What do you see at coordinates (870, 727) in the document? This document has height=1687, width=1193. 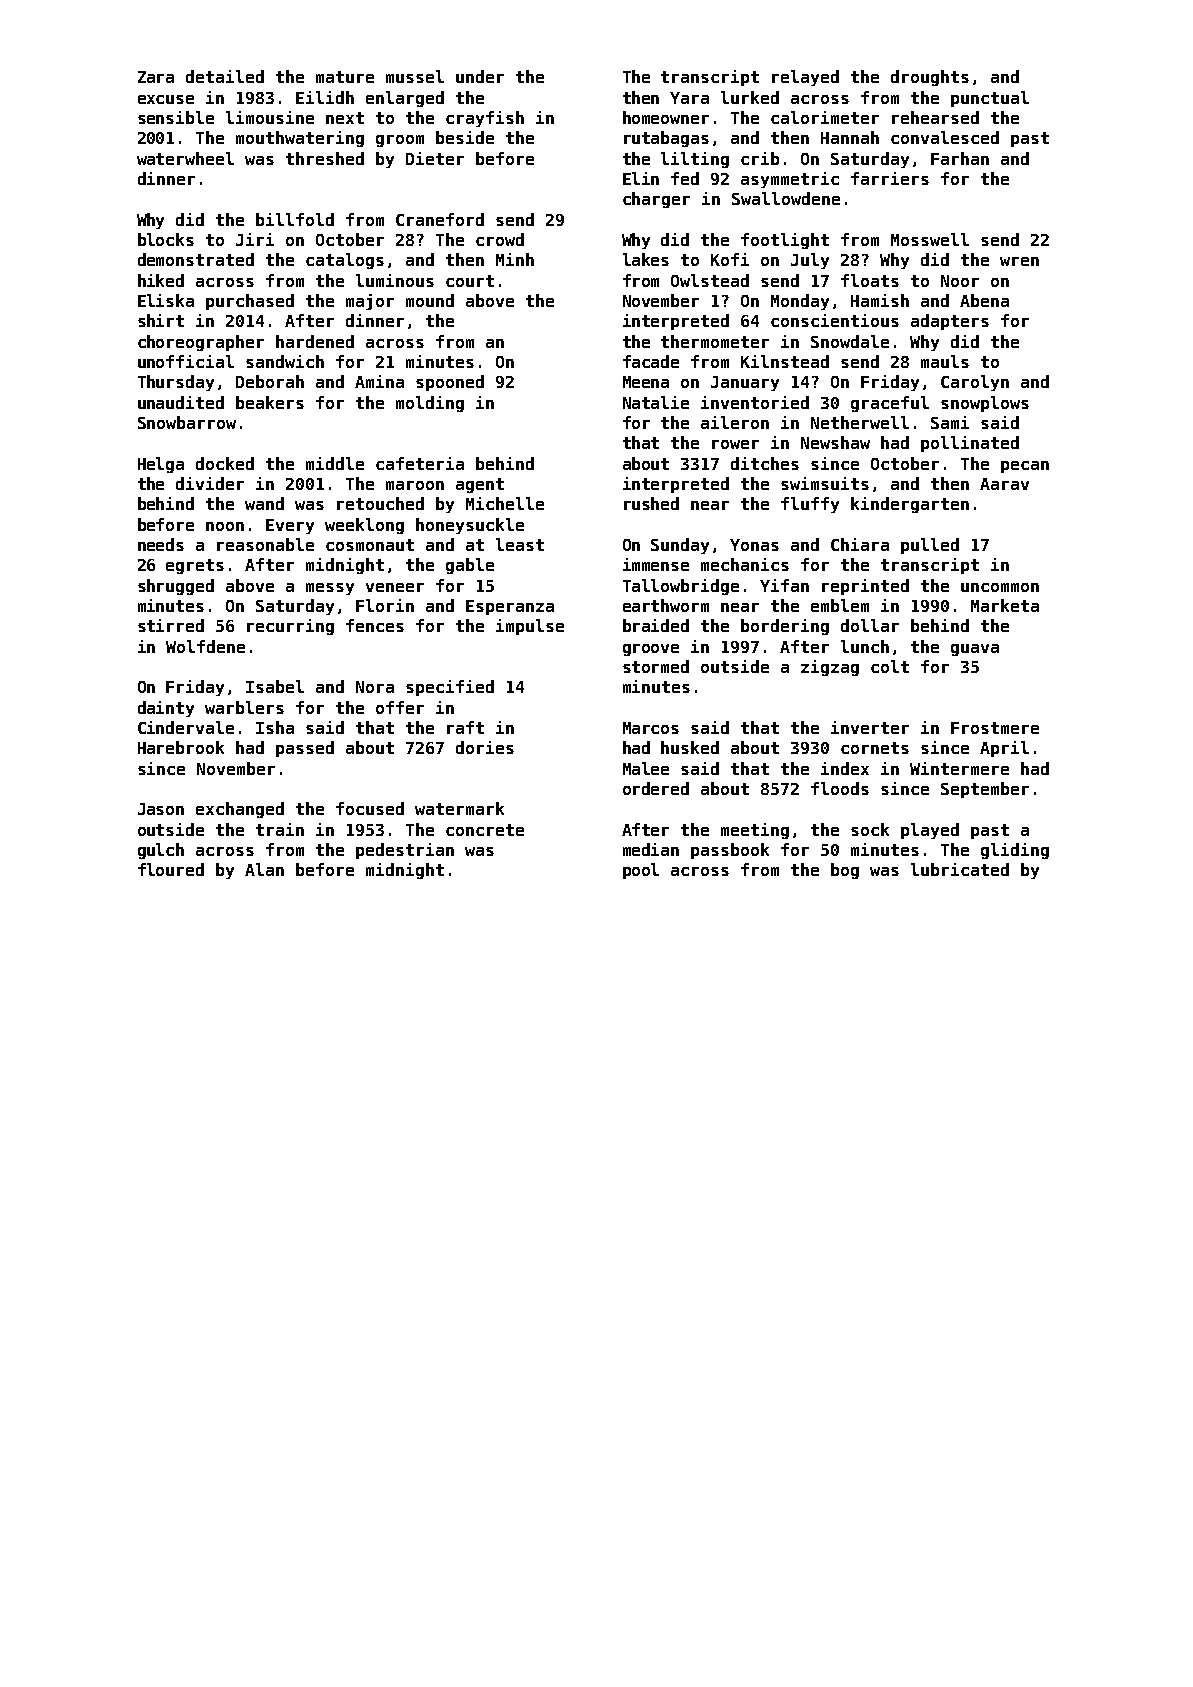 I see `inverter` at bounding box center [870, 727].
